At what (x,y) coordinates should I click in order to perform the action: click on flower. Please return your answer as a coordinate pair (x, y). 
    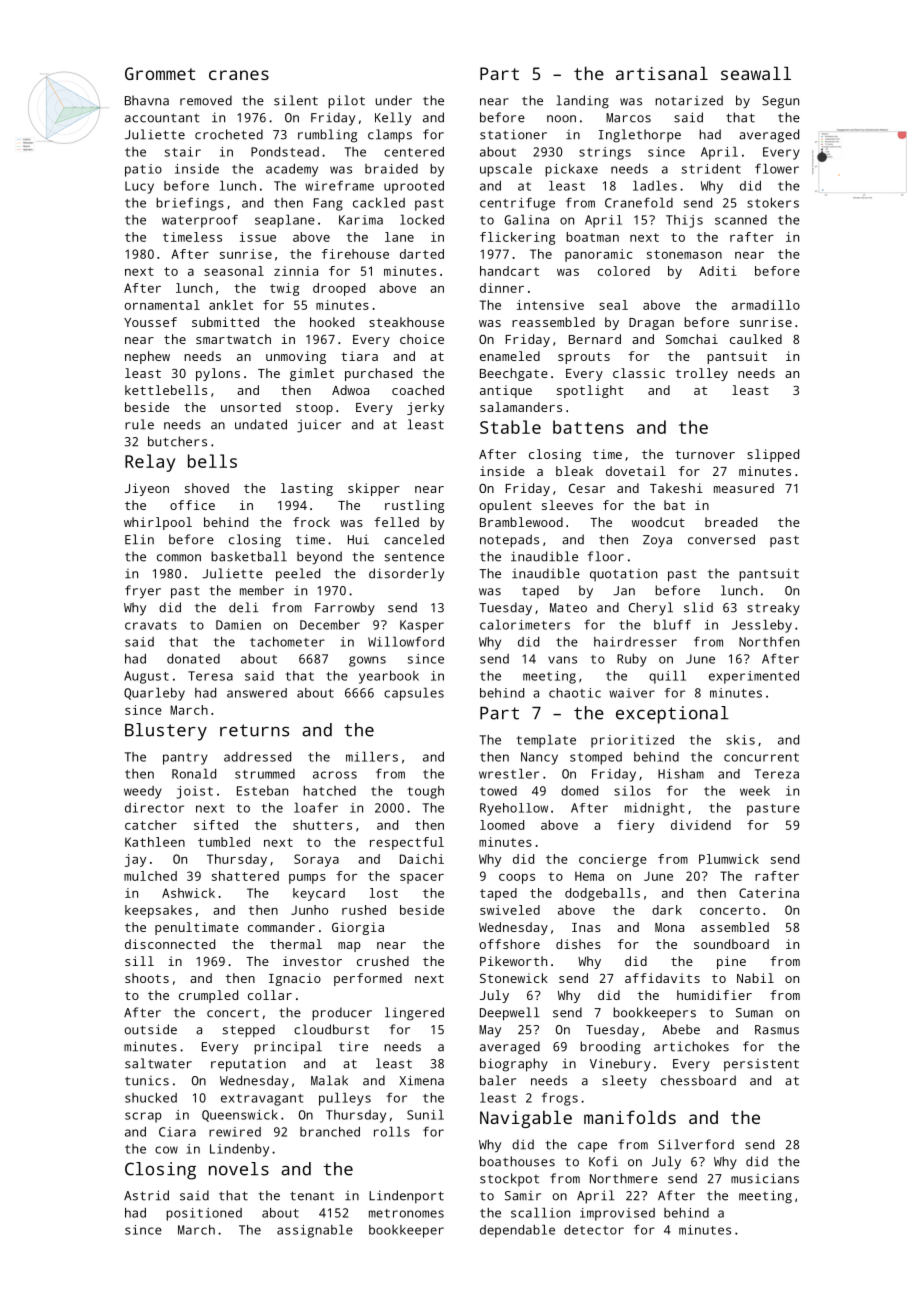
    Looking at the image, I should click on (777, 168).
